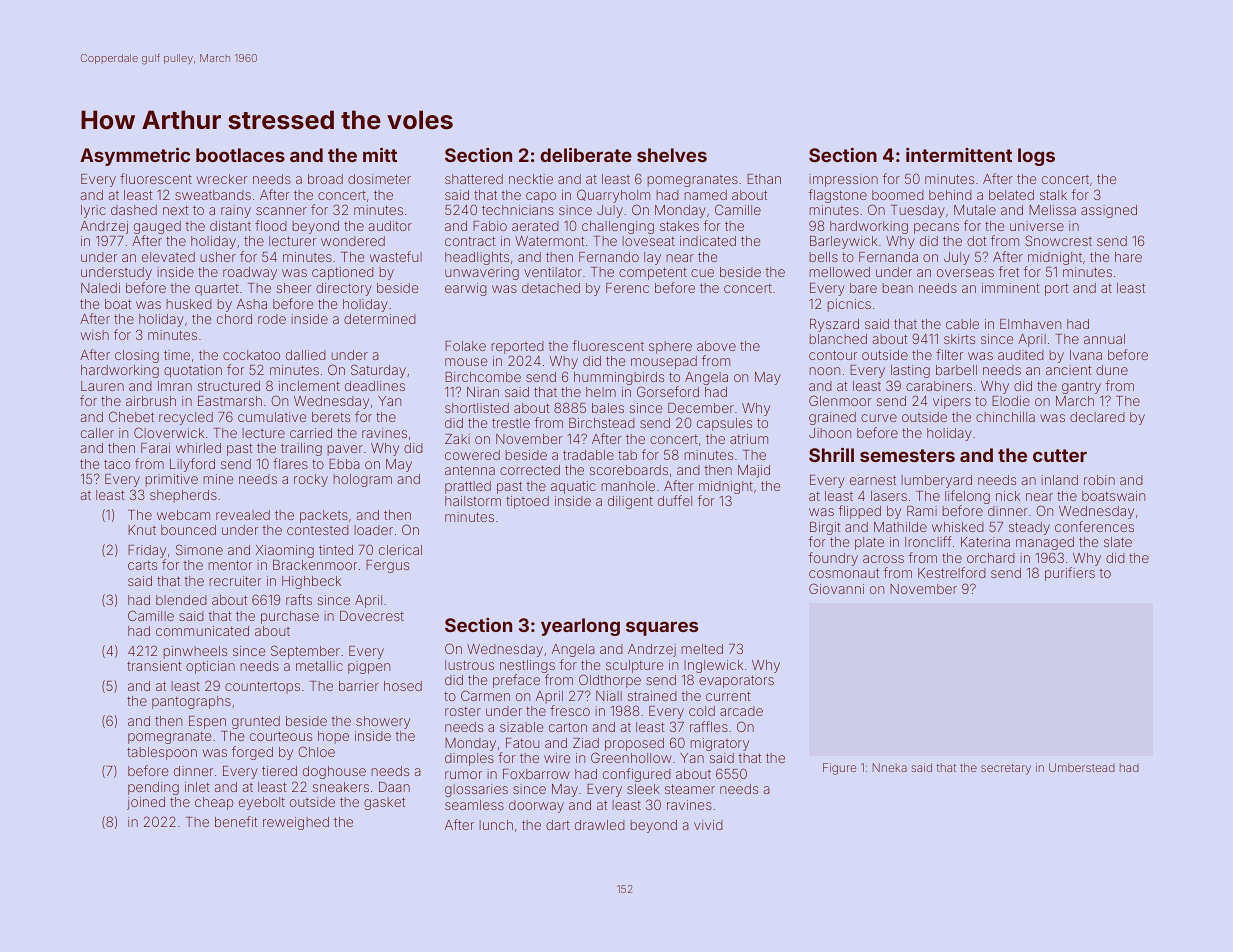  I want to click on cowered, so click(472, 455).
